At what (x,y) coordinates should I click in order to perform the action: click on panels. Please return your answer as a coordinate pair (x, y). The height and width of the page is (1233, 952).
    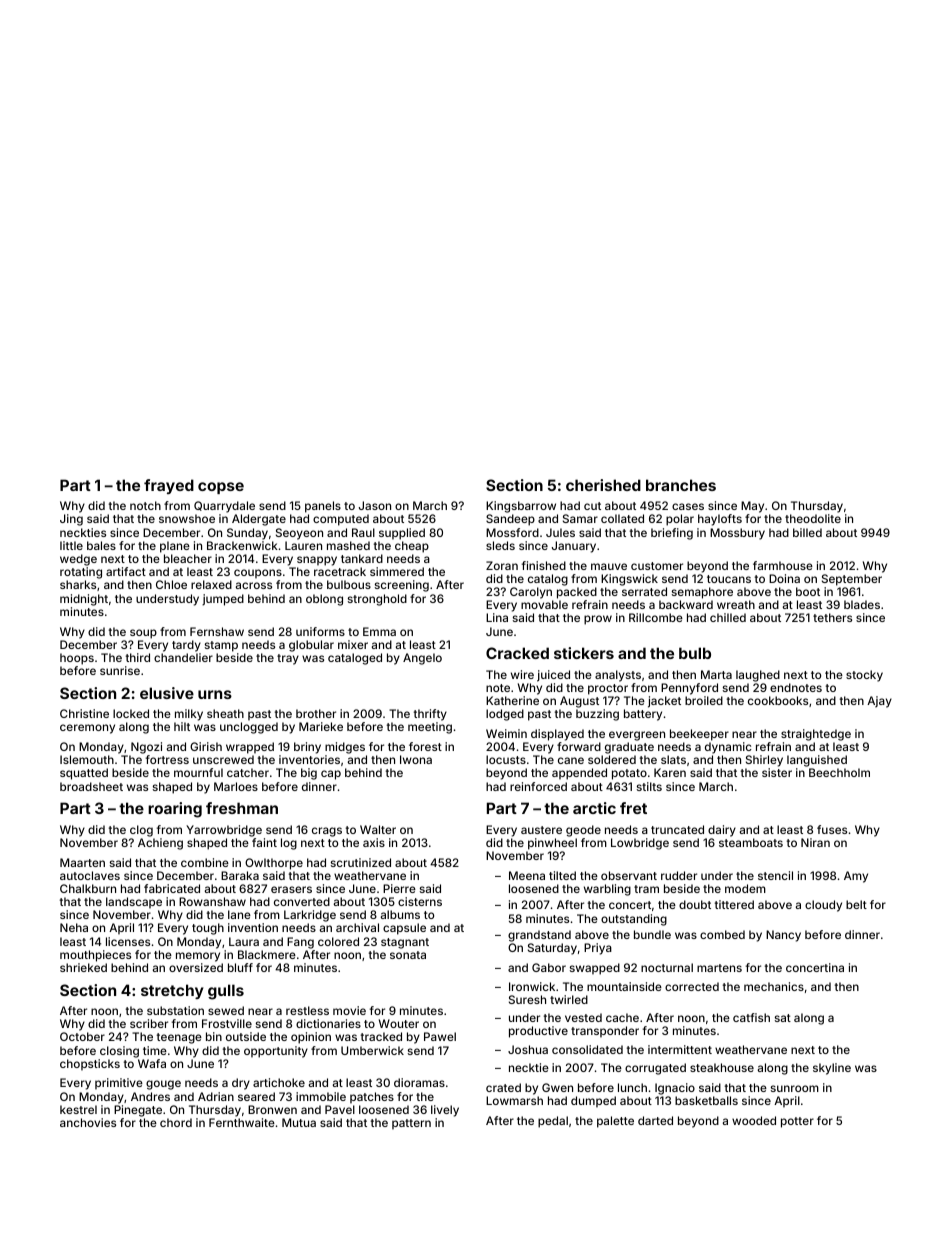
    Looking at the image, I should click on (323, 507).
